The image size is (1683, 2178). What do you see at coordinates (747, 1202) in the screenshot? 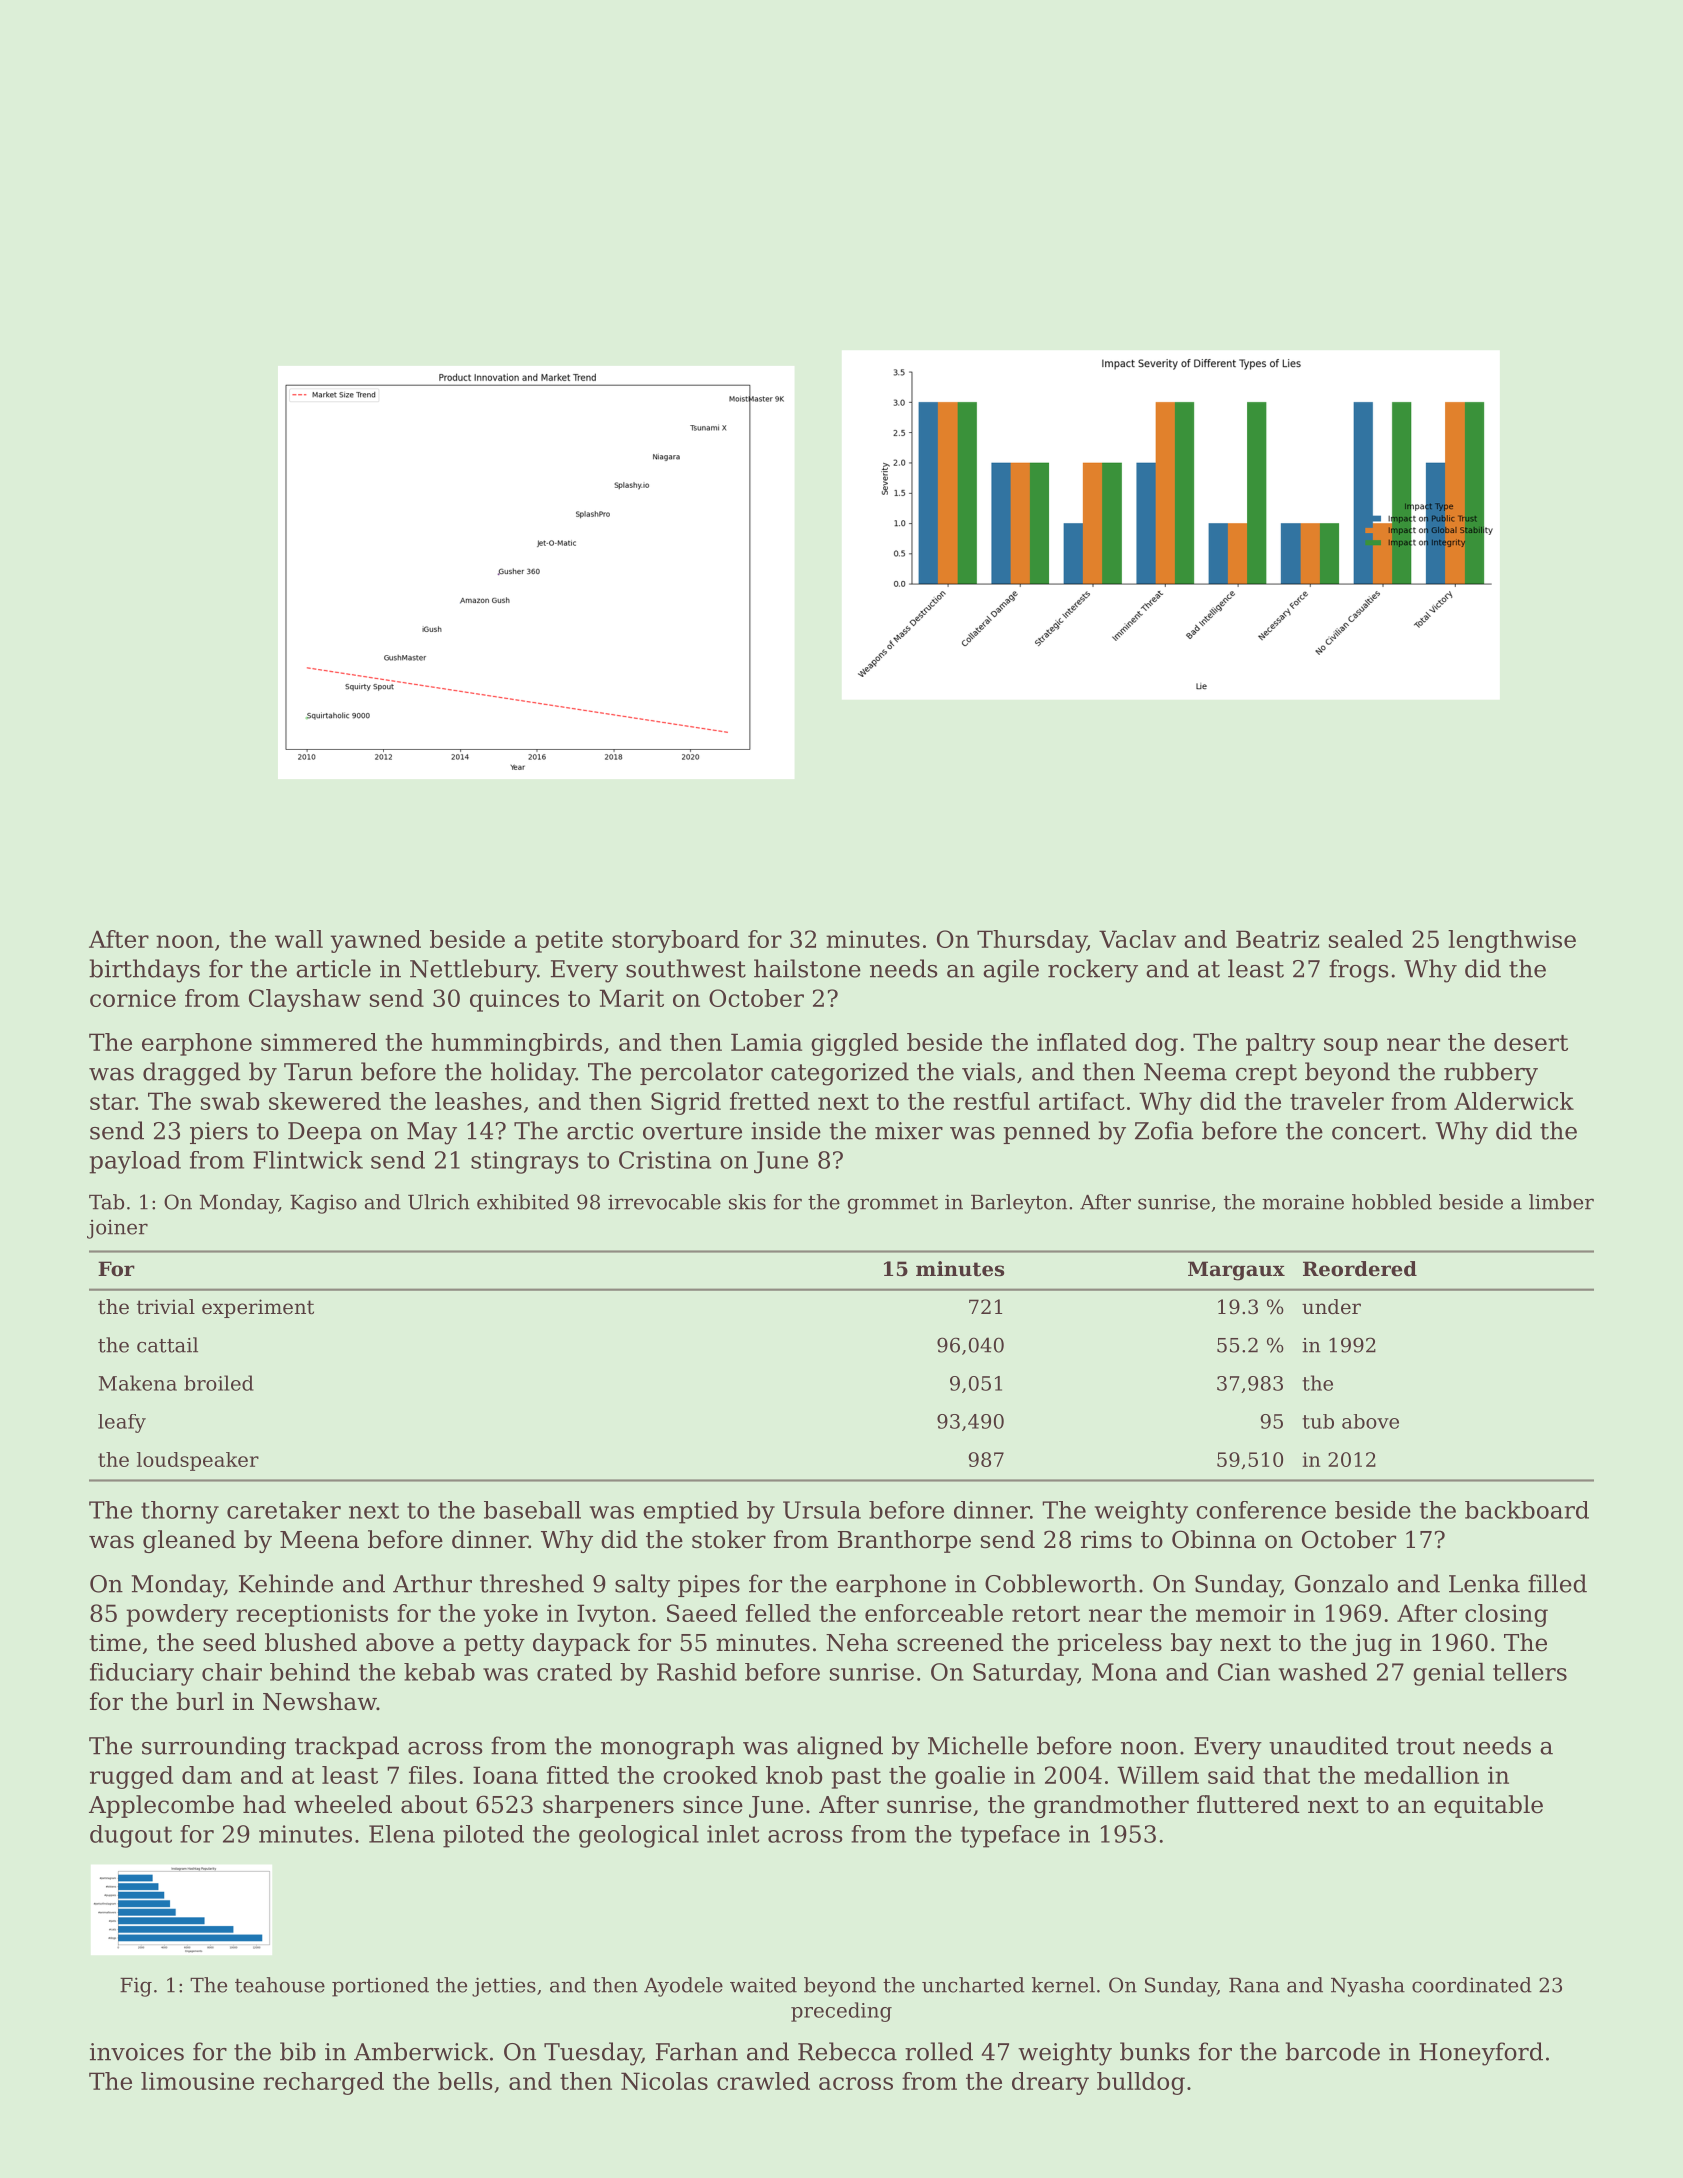
I see `skis` at bounding box center [747, 1202].
